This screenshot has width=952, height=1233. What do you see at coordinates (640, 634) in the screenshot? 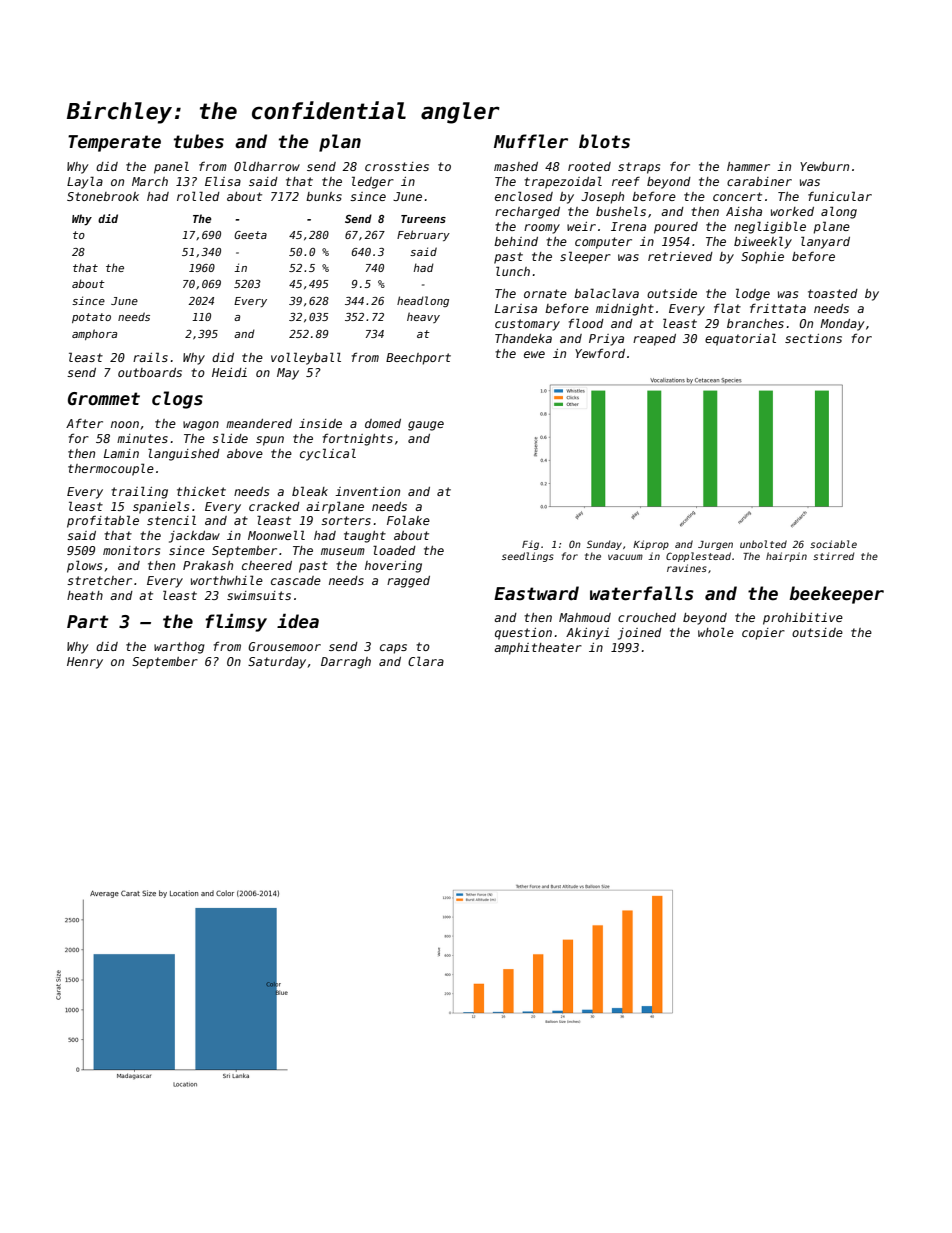
I see `joined` at bounding box center [640, 634].
